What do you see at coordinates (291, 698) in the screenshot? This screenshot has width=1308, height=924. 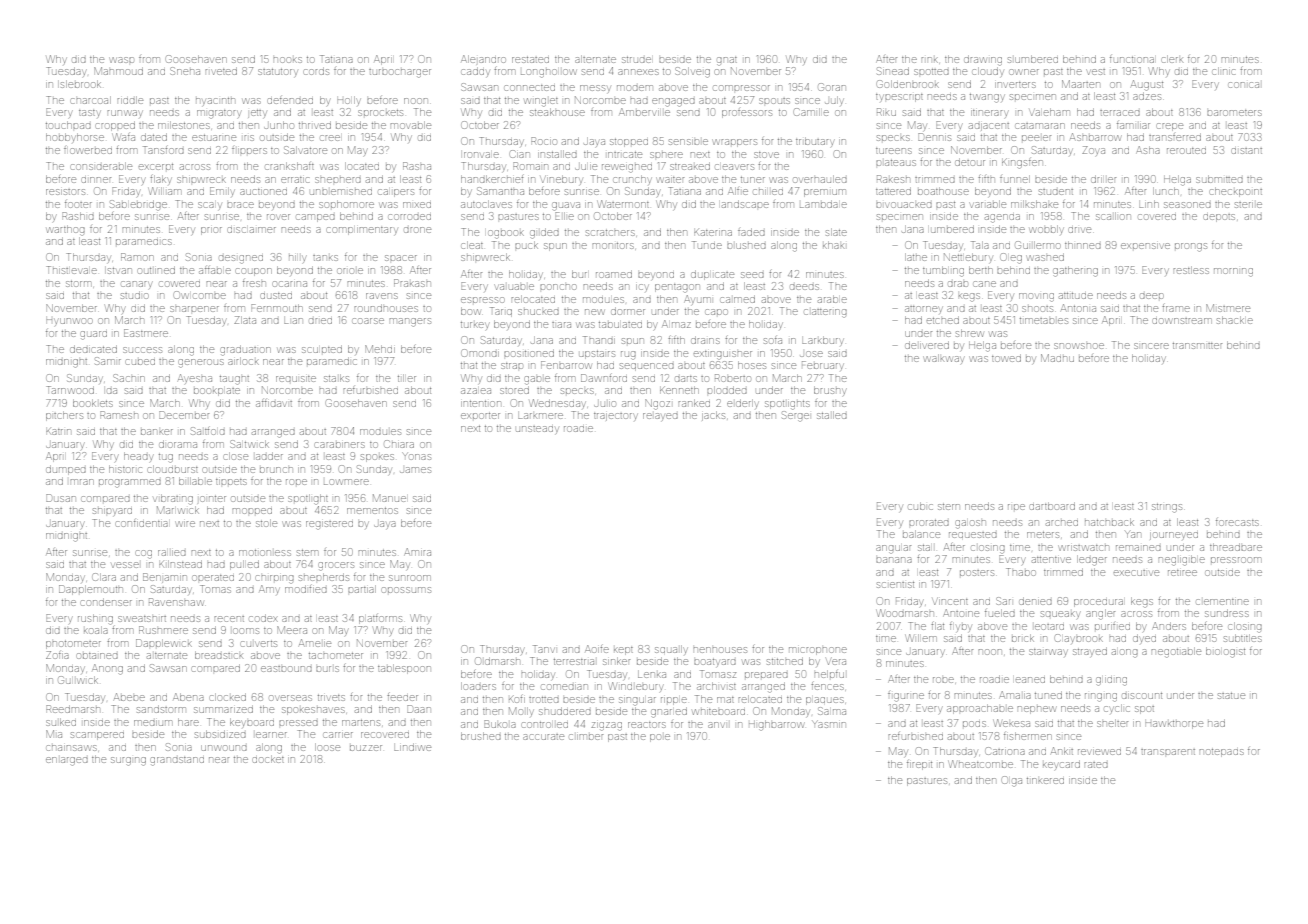 I see `overseas` at bounding box center [291, 698].
